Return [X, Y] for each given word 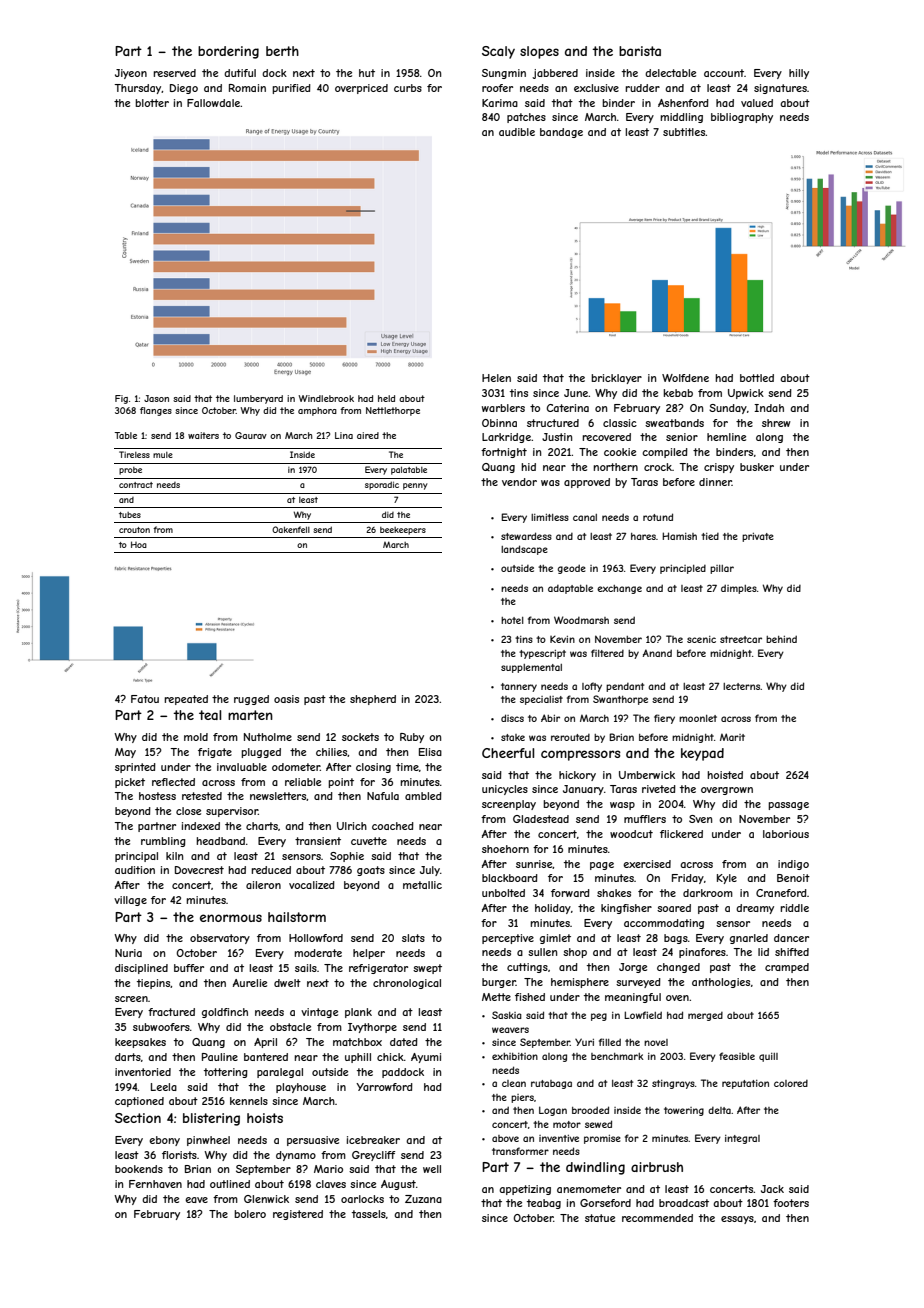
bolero [250, 1214]
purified [291, 89]
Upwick [746, 394]
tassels [369, 1214]
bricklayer [616, 379]
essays [737, 1220]
